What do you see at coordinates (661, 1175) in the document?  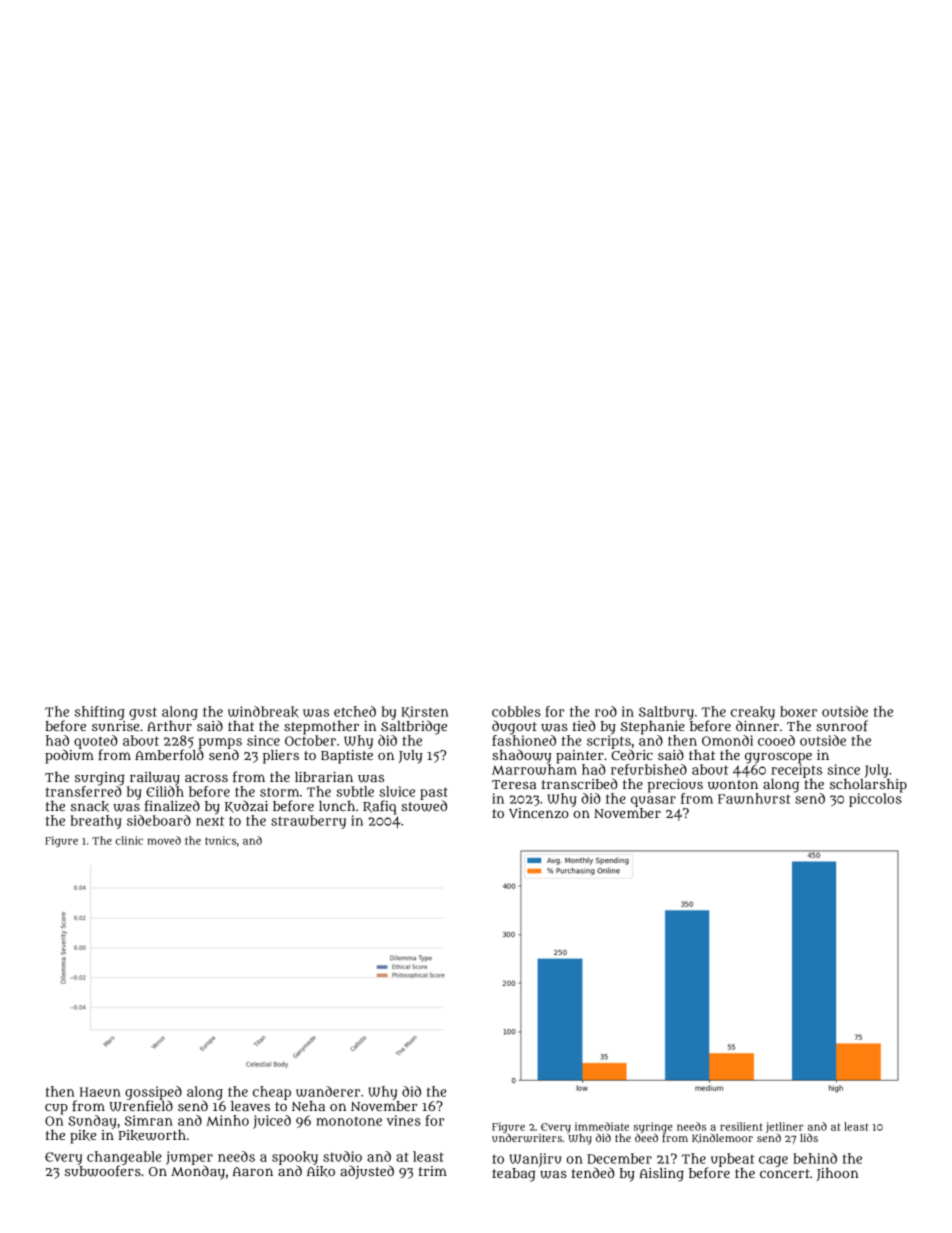 I see `Aisling` at bounding box center [661, 1175].
